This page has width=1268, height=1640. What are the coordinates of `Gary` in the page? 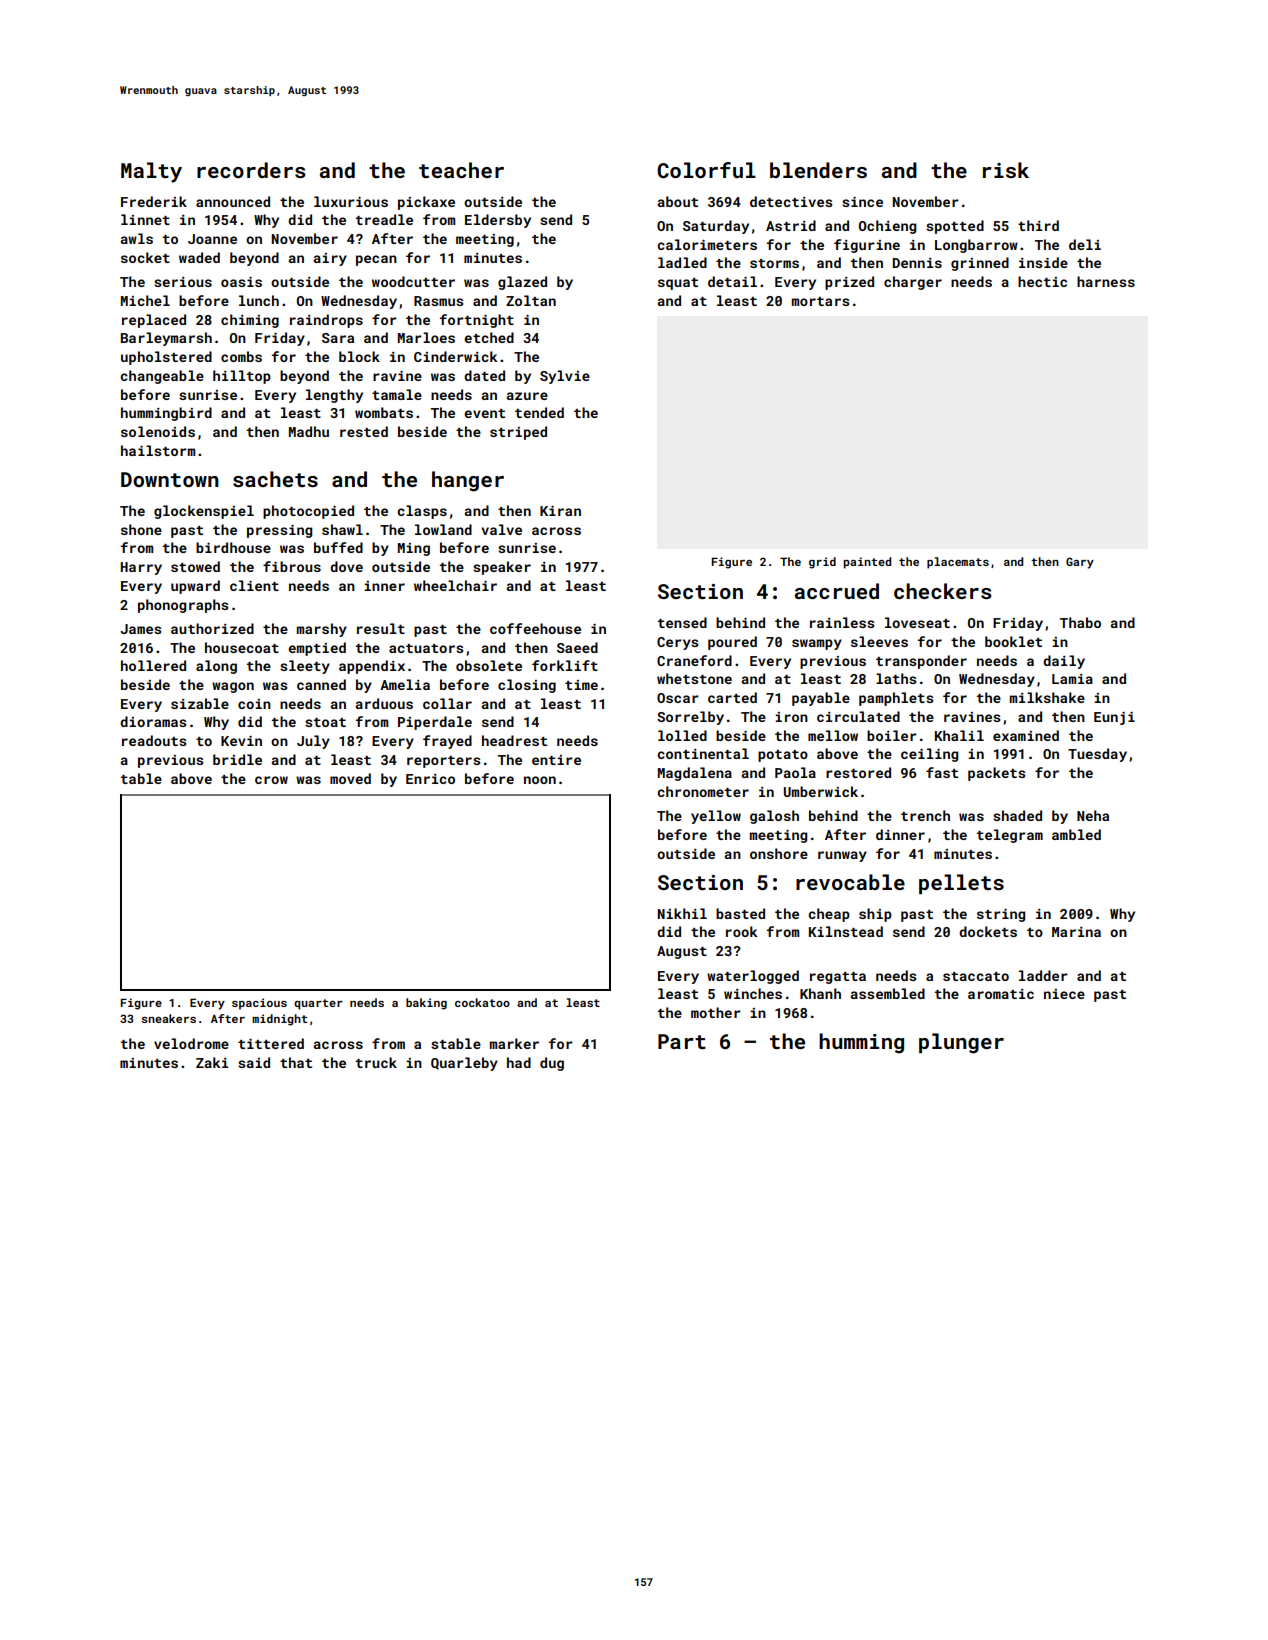 It's located at (1080, 563).
